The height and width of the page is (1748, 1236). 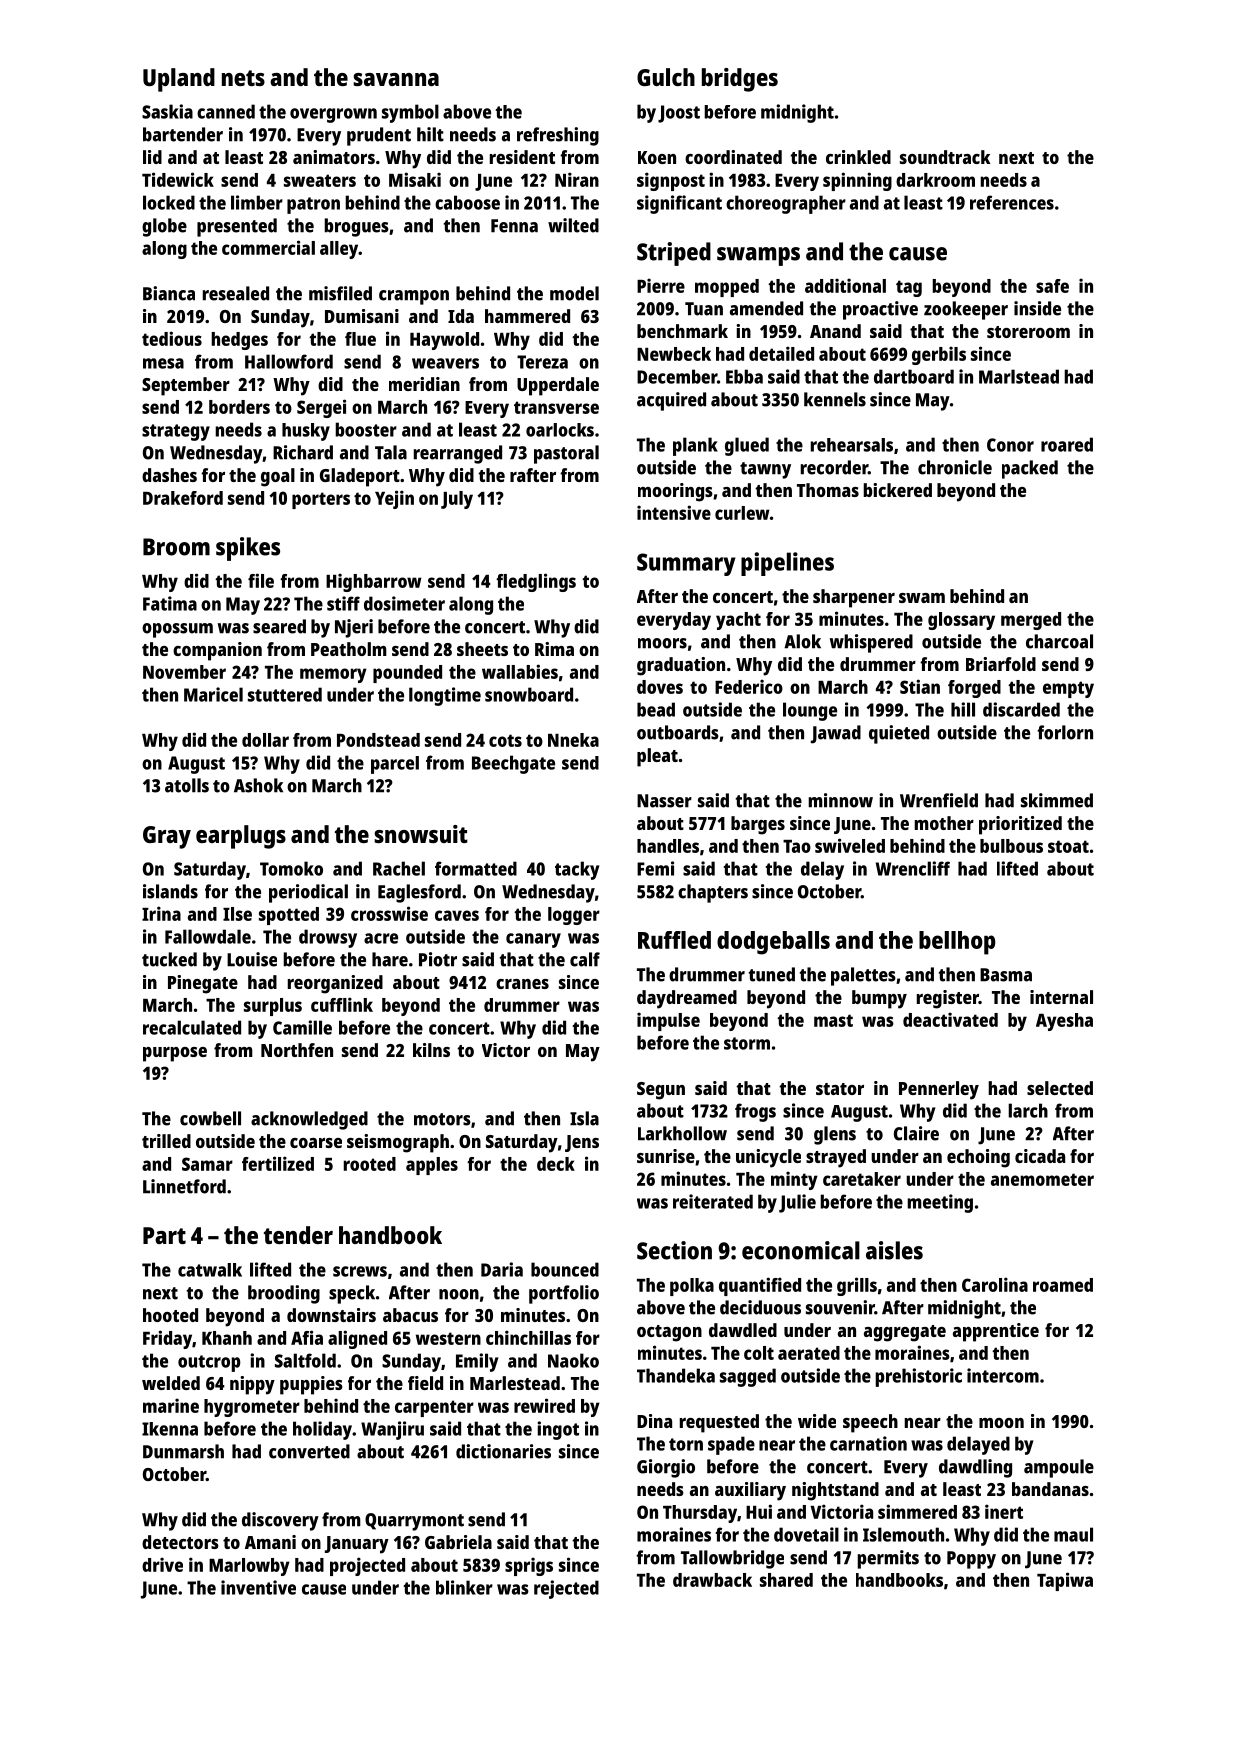 What do you see at coordinates (760, 1286) in the page?
I see `quantified` at bounding box center [760, 1286].
